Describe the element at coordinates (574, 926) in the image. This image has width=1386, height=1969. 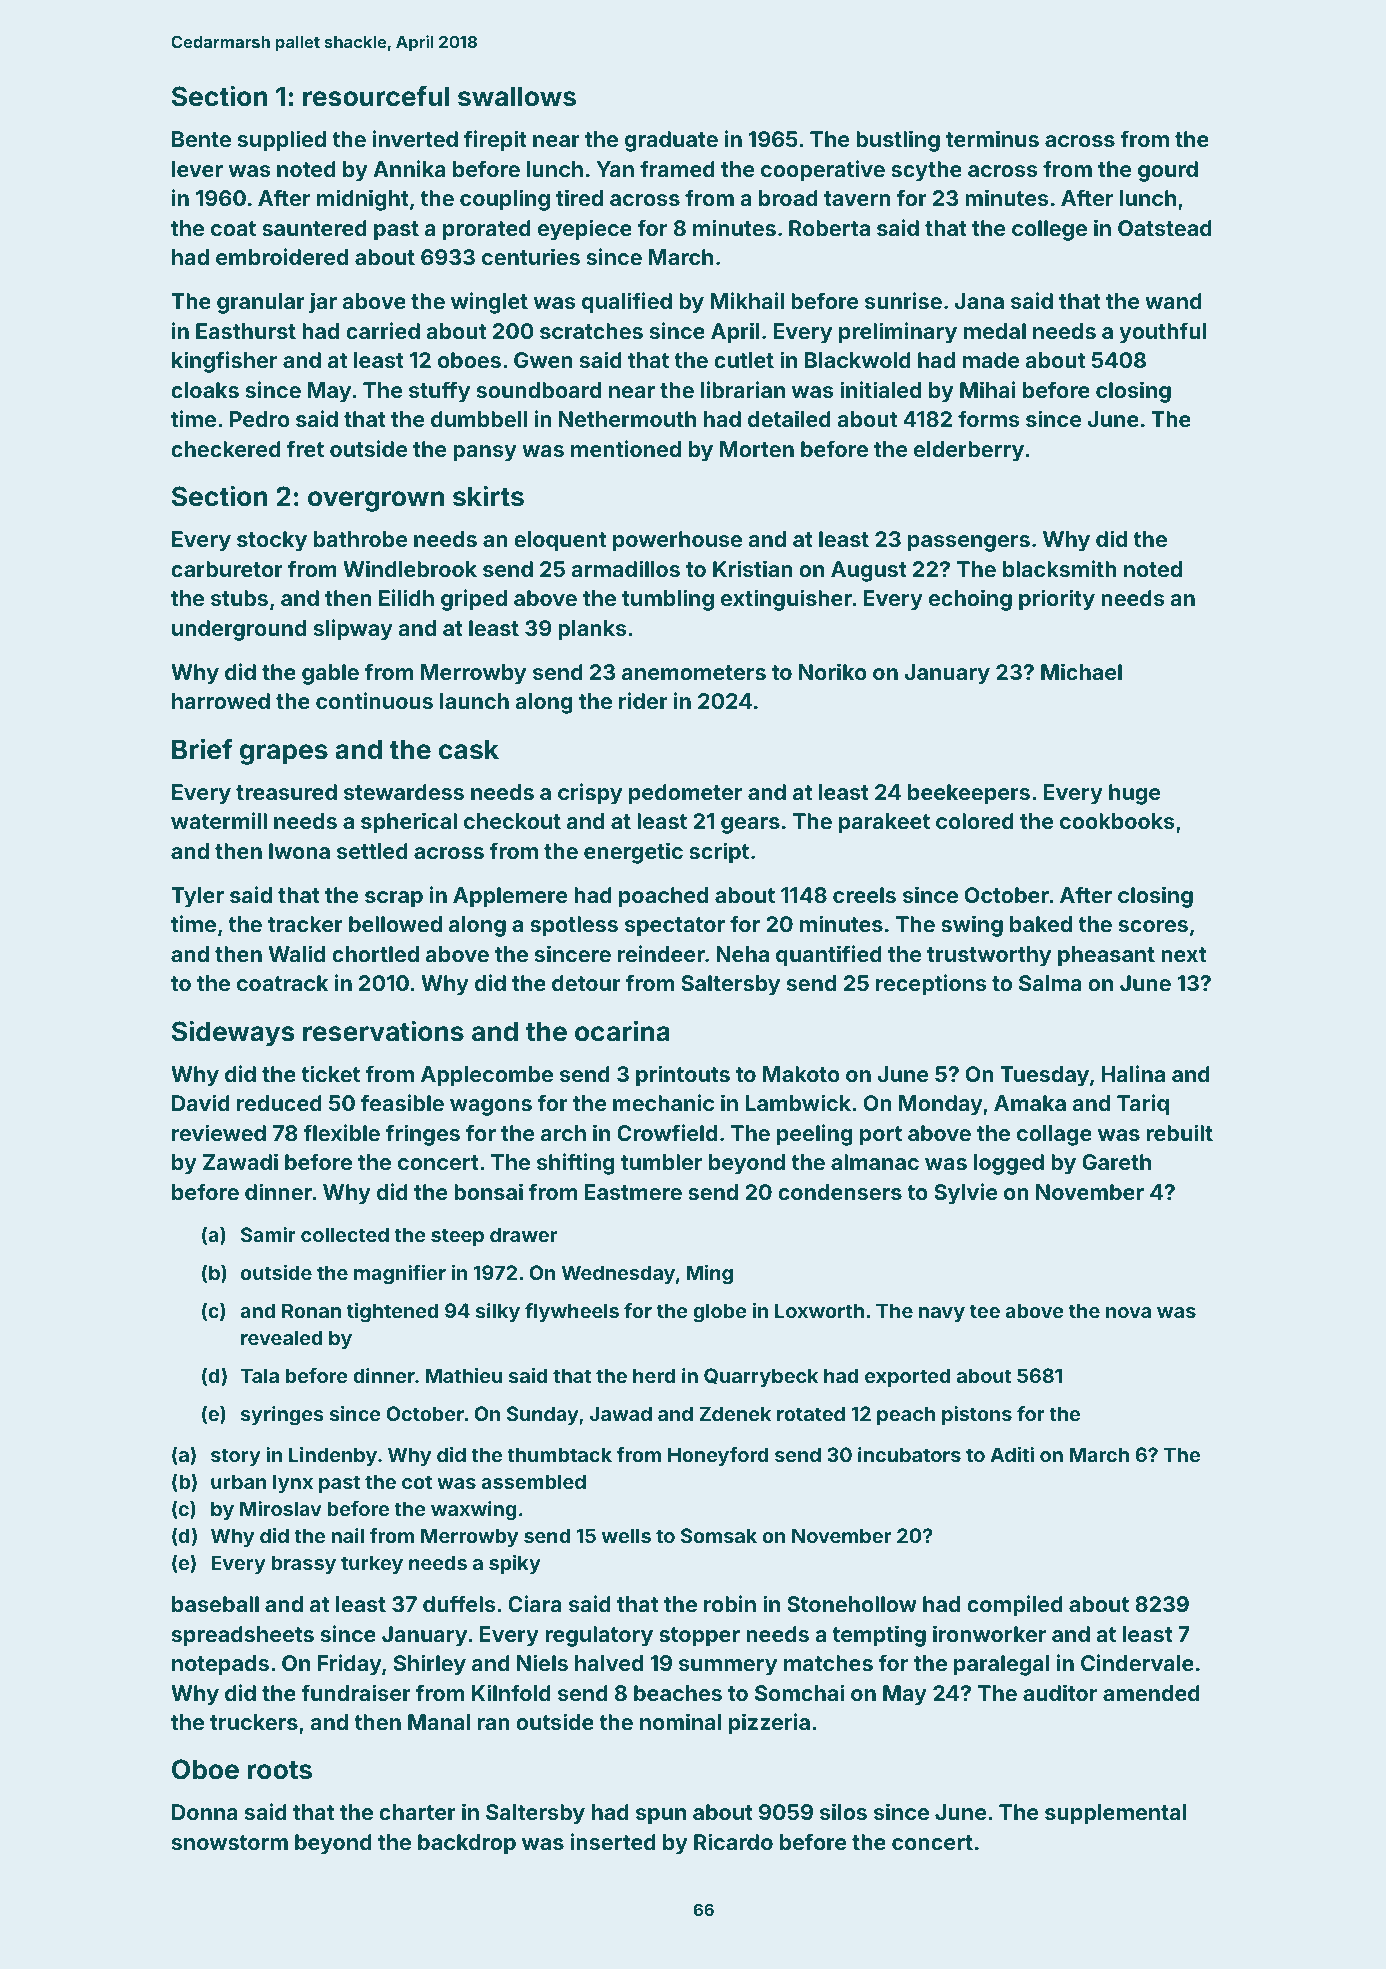
I see `spotless` at that location.
